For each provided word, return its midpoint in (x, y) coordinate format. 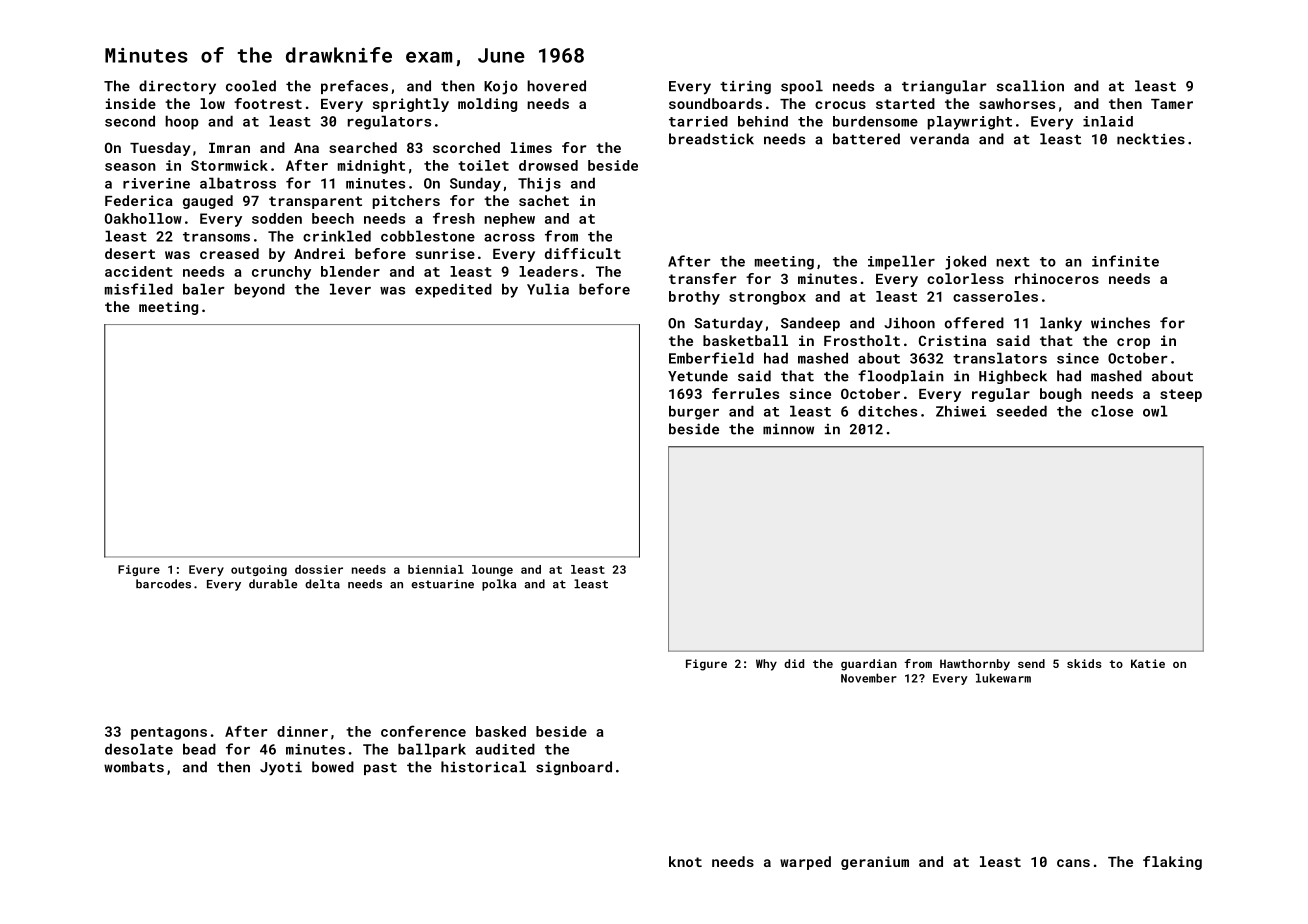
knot (685, 861)
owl (1155, 411)
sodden (277, 218)
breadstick (711, 139)
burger (694, 412)
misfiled (139, 289)
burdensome (875, 121)
